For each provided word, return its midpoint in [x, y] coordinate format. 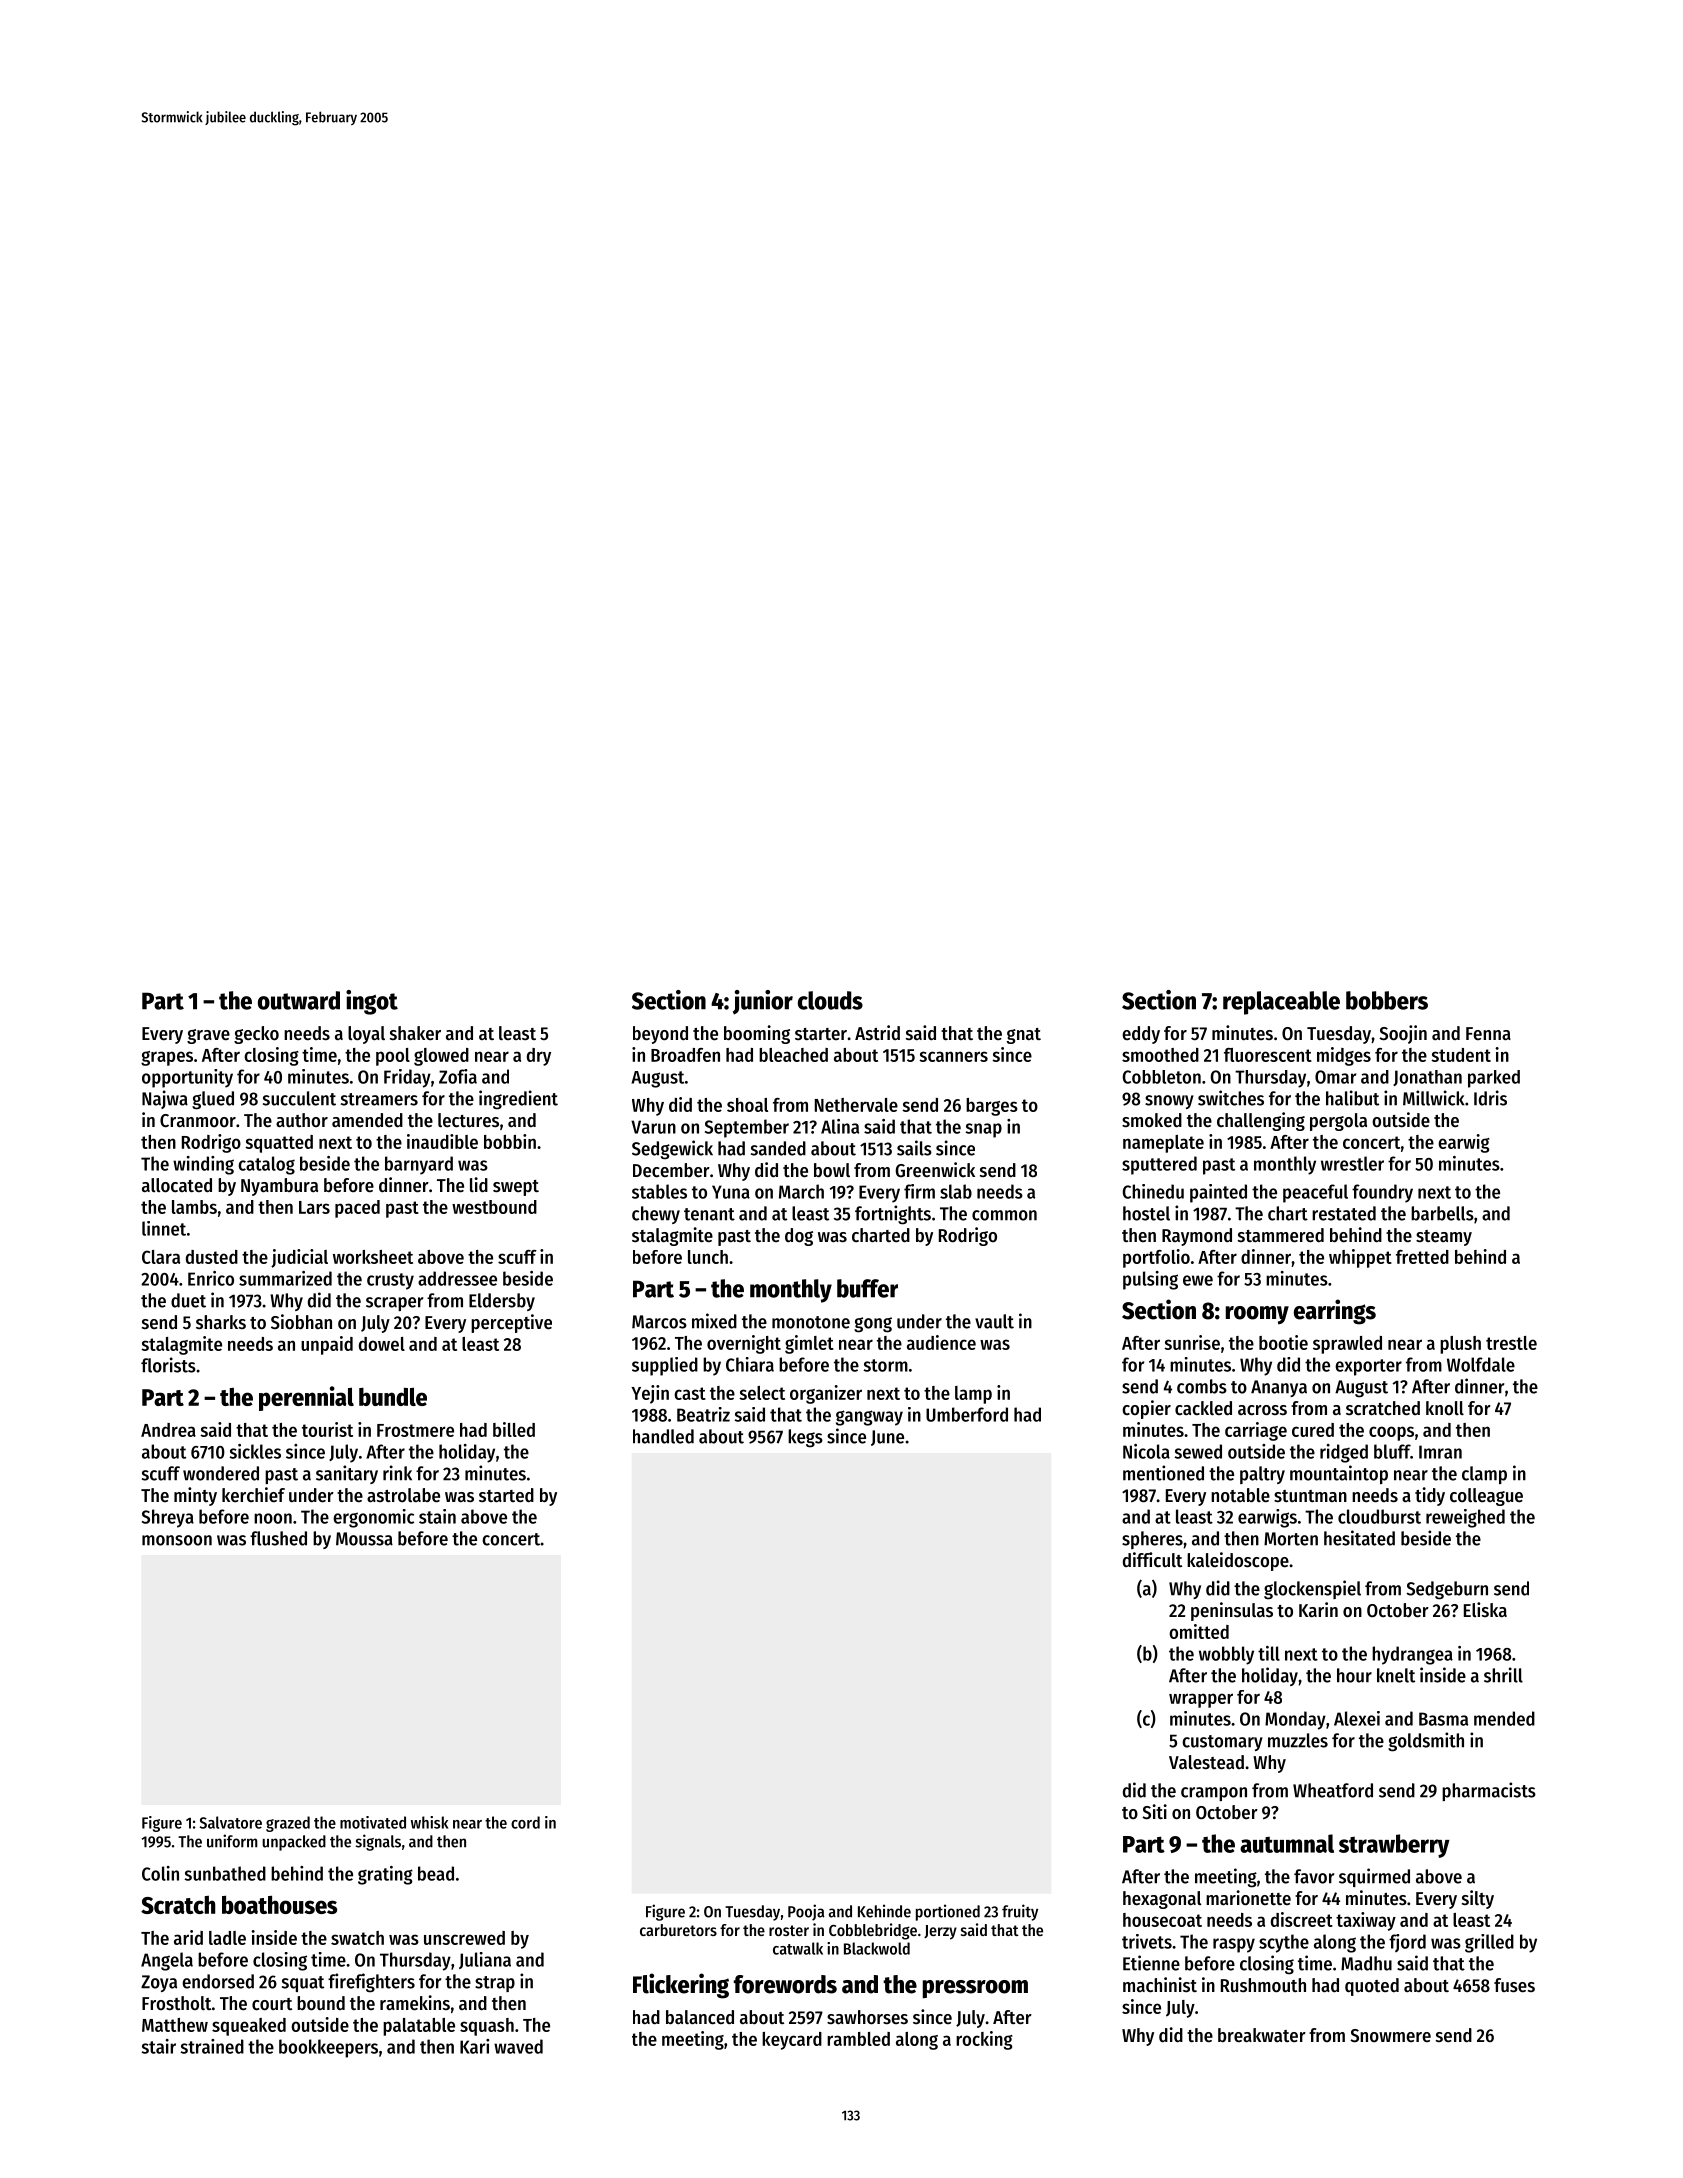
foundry [1382, 1193]
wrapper [1201, 1700]
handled [663, 1436]
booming [757, 1034]
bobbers [1387, 1000]
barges [992, 1107]
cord [525, 1822]
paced [357, 1209]
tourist [327, 1429]
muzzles [1298, 1740]
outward [299, 1000]
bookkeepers [328, 2048]
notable [1240, 1495]
